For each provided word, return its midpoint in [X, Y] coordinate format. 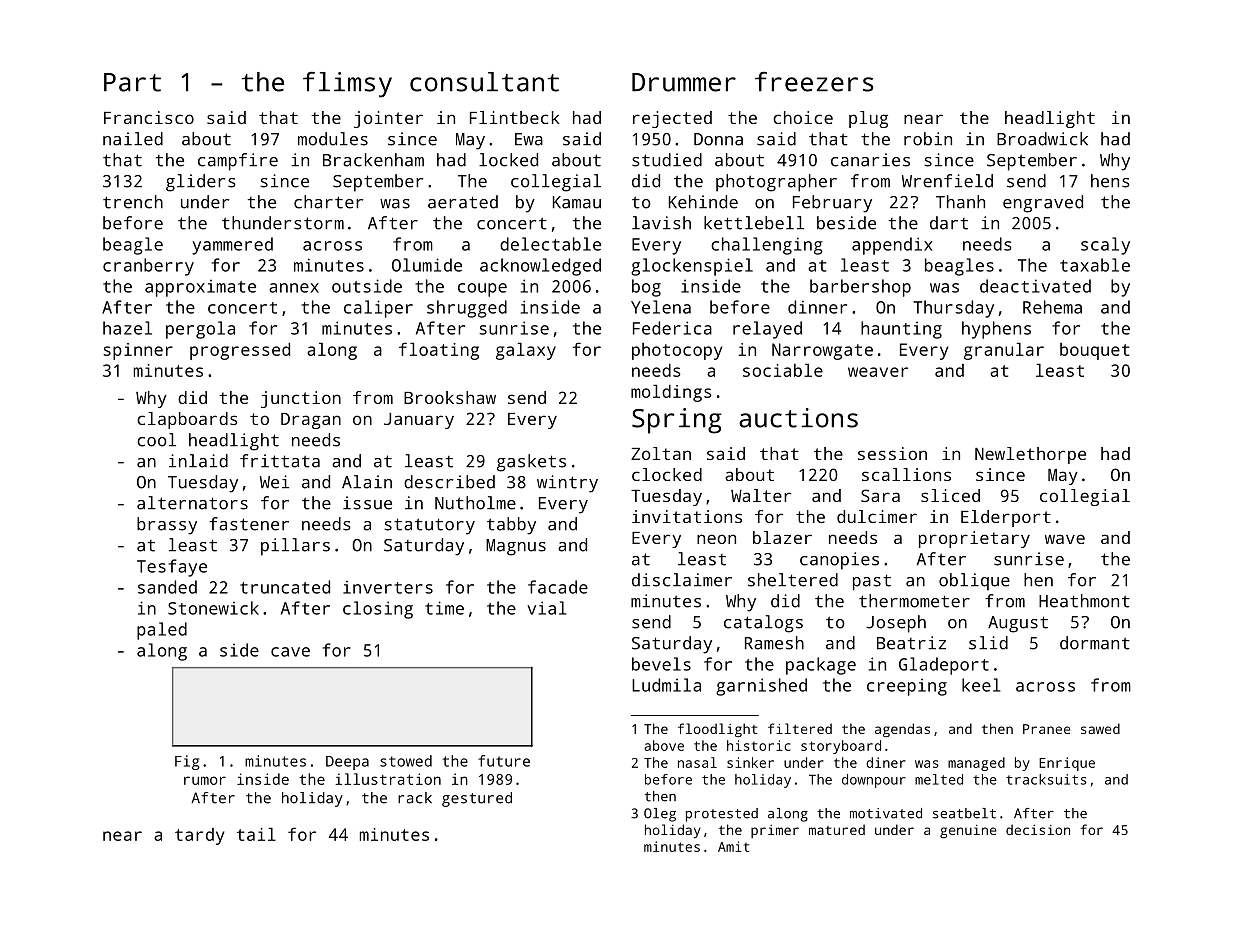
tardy [199, 836]
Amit [733, 846]
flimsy [347, 85]
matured [837, 829]
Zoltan [661, 453]
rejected [672, 119]
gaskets [531, 463]
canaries [870, 160]
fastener [249, 524]
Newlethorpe [1030, 455]
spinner [138, 351]
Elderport [1006, 518]
